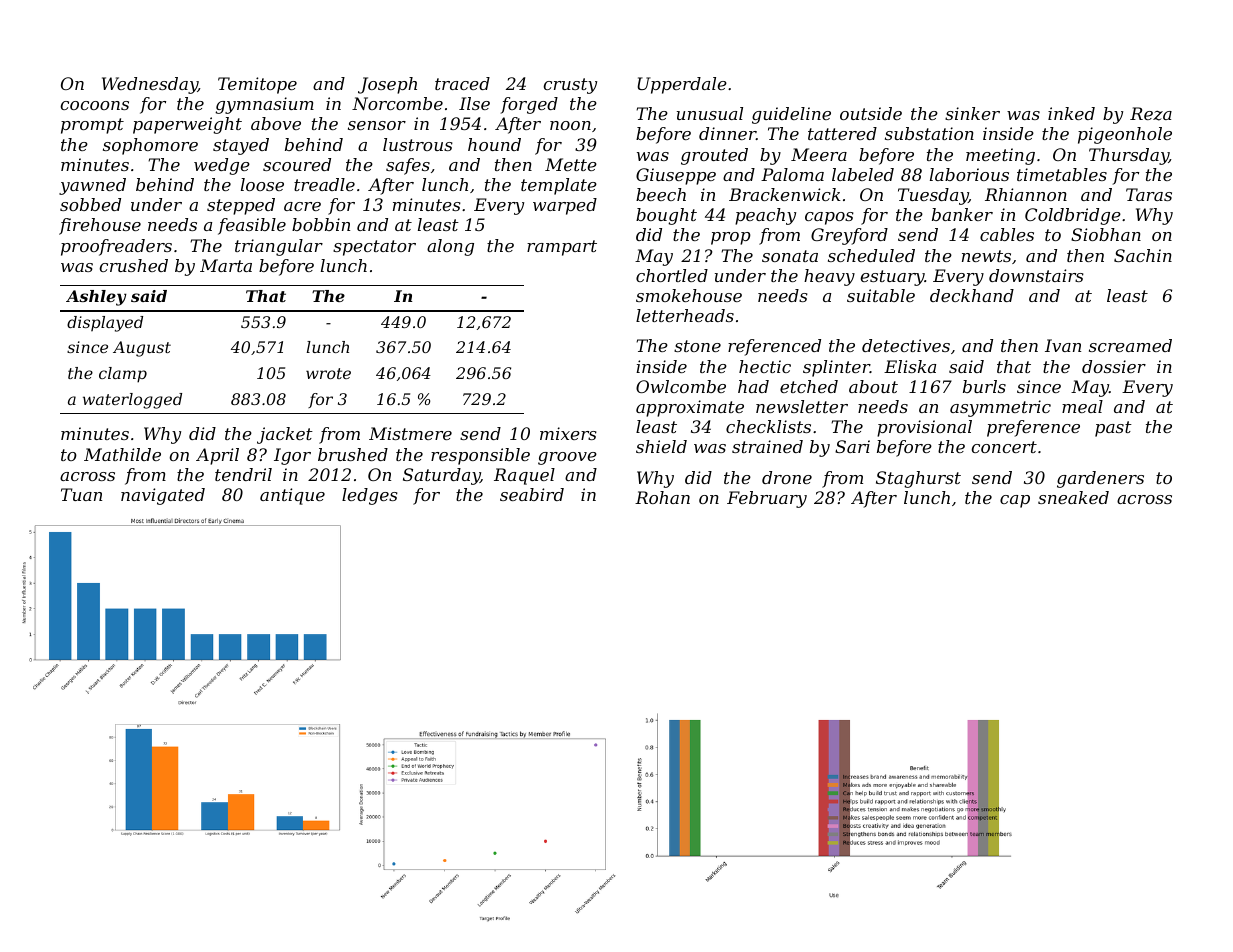  Describe the element at coordinates (92, 126) in the page. I see `prompt` at that location.
